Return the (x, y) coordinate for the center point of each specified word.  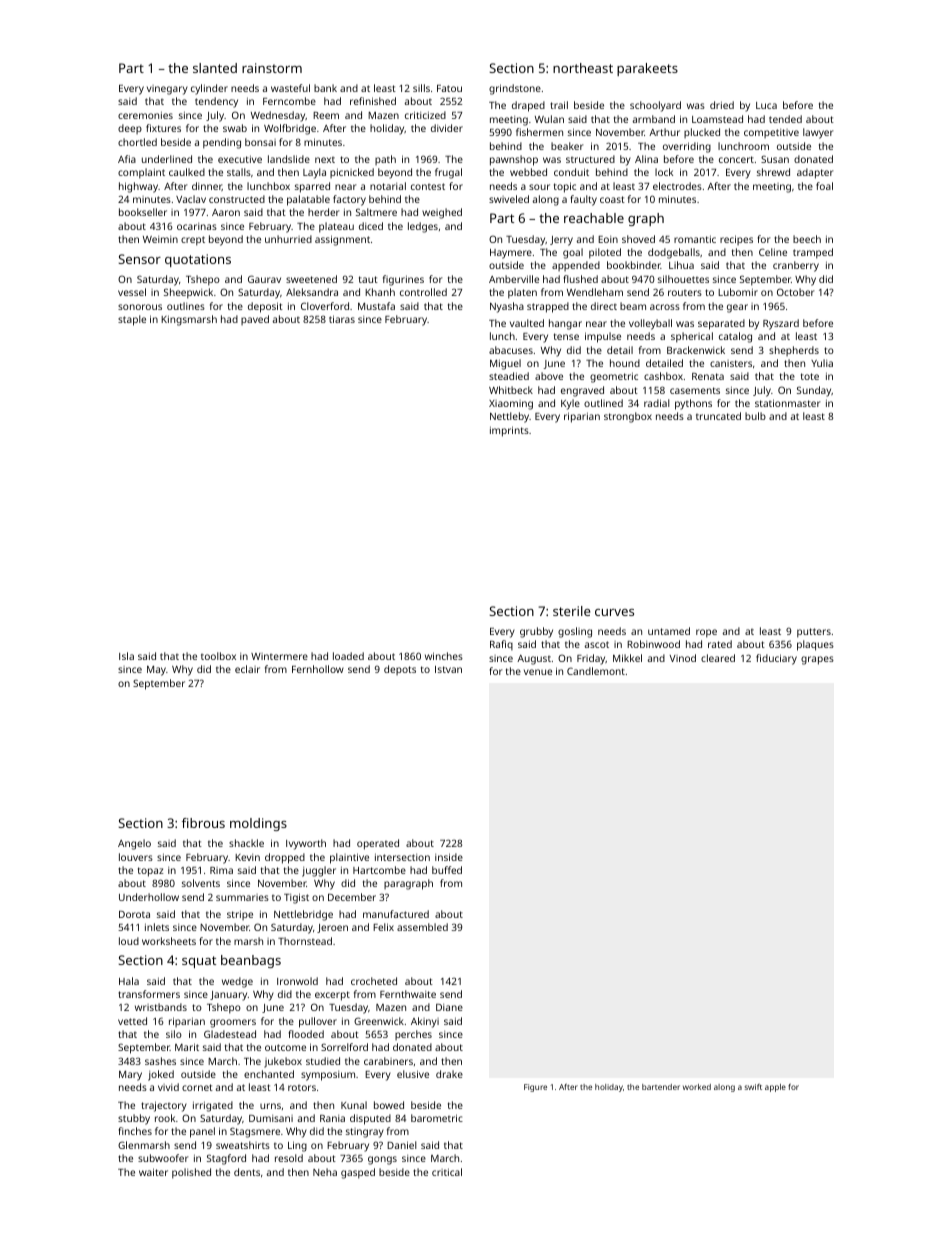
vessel (132, 292)
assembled (422, 927)
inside (449, 857)
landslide (289, 159)
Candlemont (596, 671)
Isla (126, 656)
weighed (442, 213)
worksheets (169, 941)
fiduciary (776, 659)
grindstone (515, 89)
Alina (646, 159)
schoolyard (655, 106)
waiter (153, 1172)
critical (447, 1172)
